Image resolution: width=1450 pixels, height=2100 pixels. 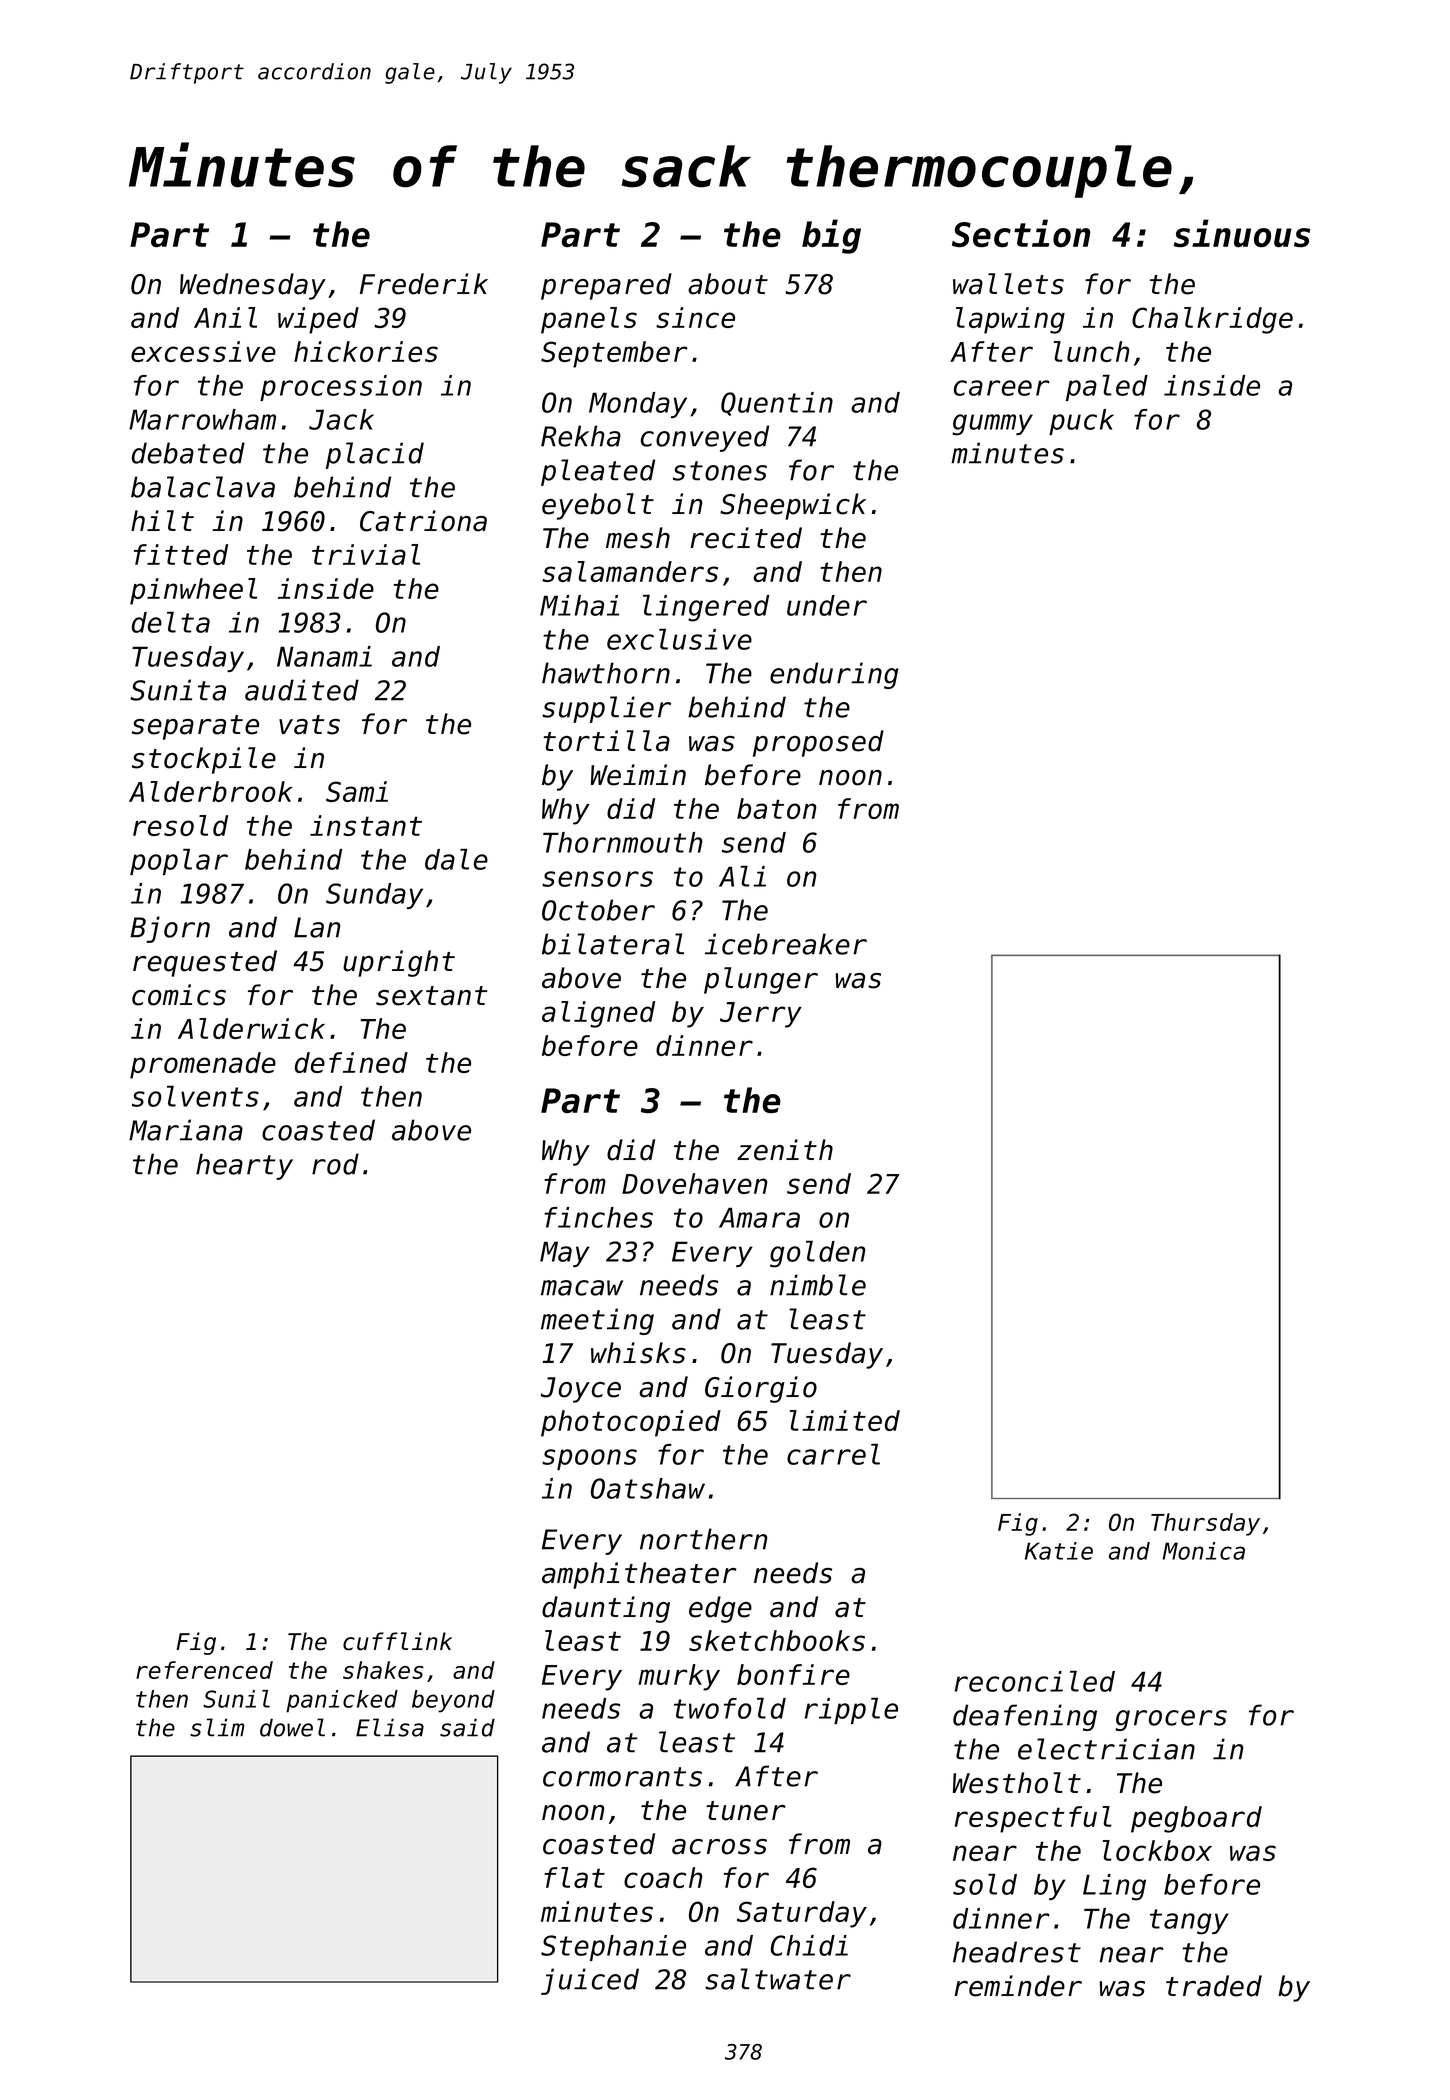 I want to click on Dovehaven, so click(x=694, y=1183).
